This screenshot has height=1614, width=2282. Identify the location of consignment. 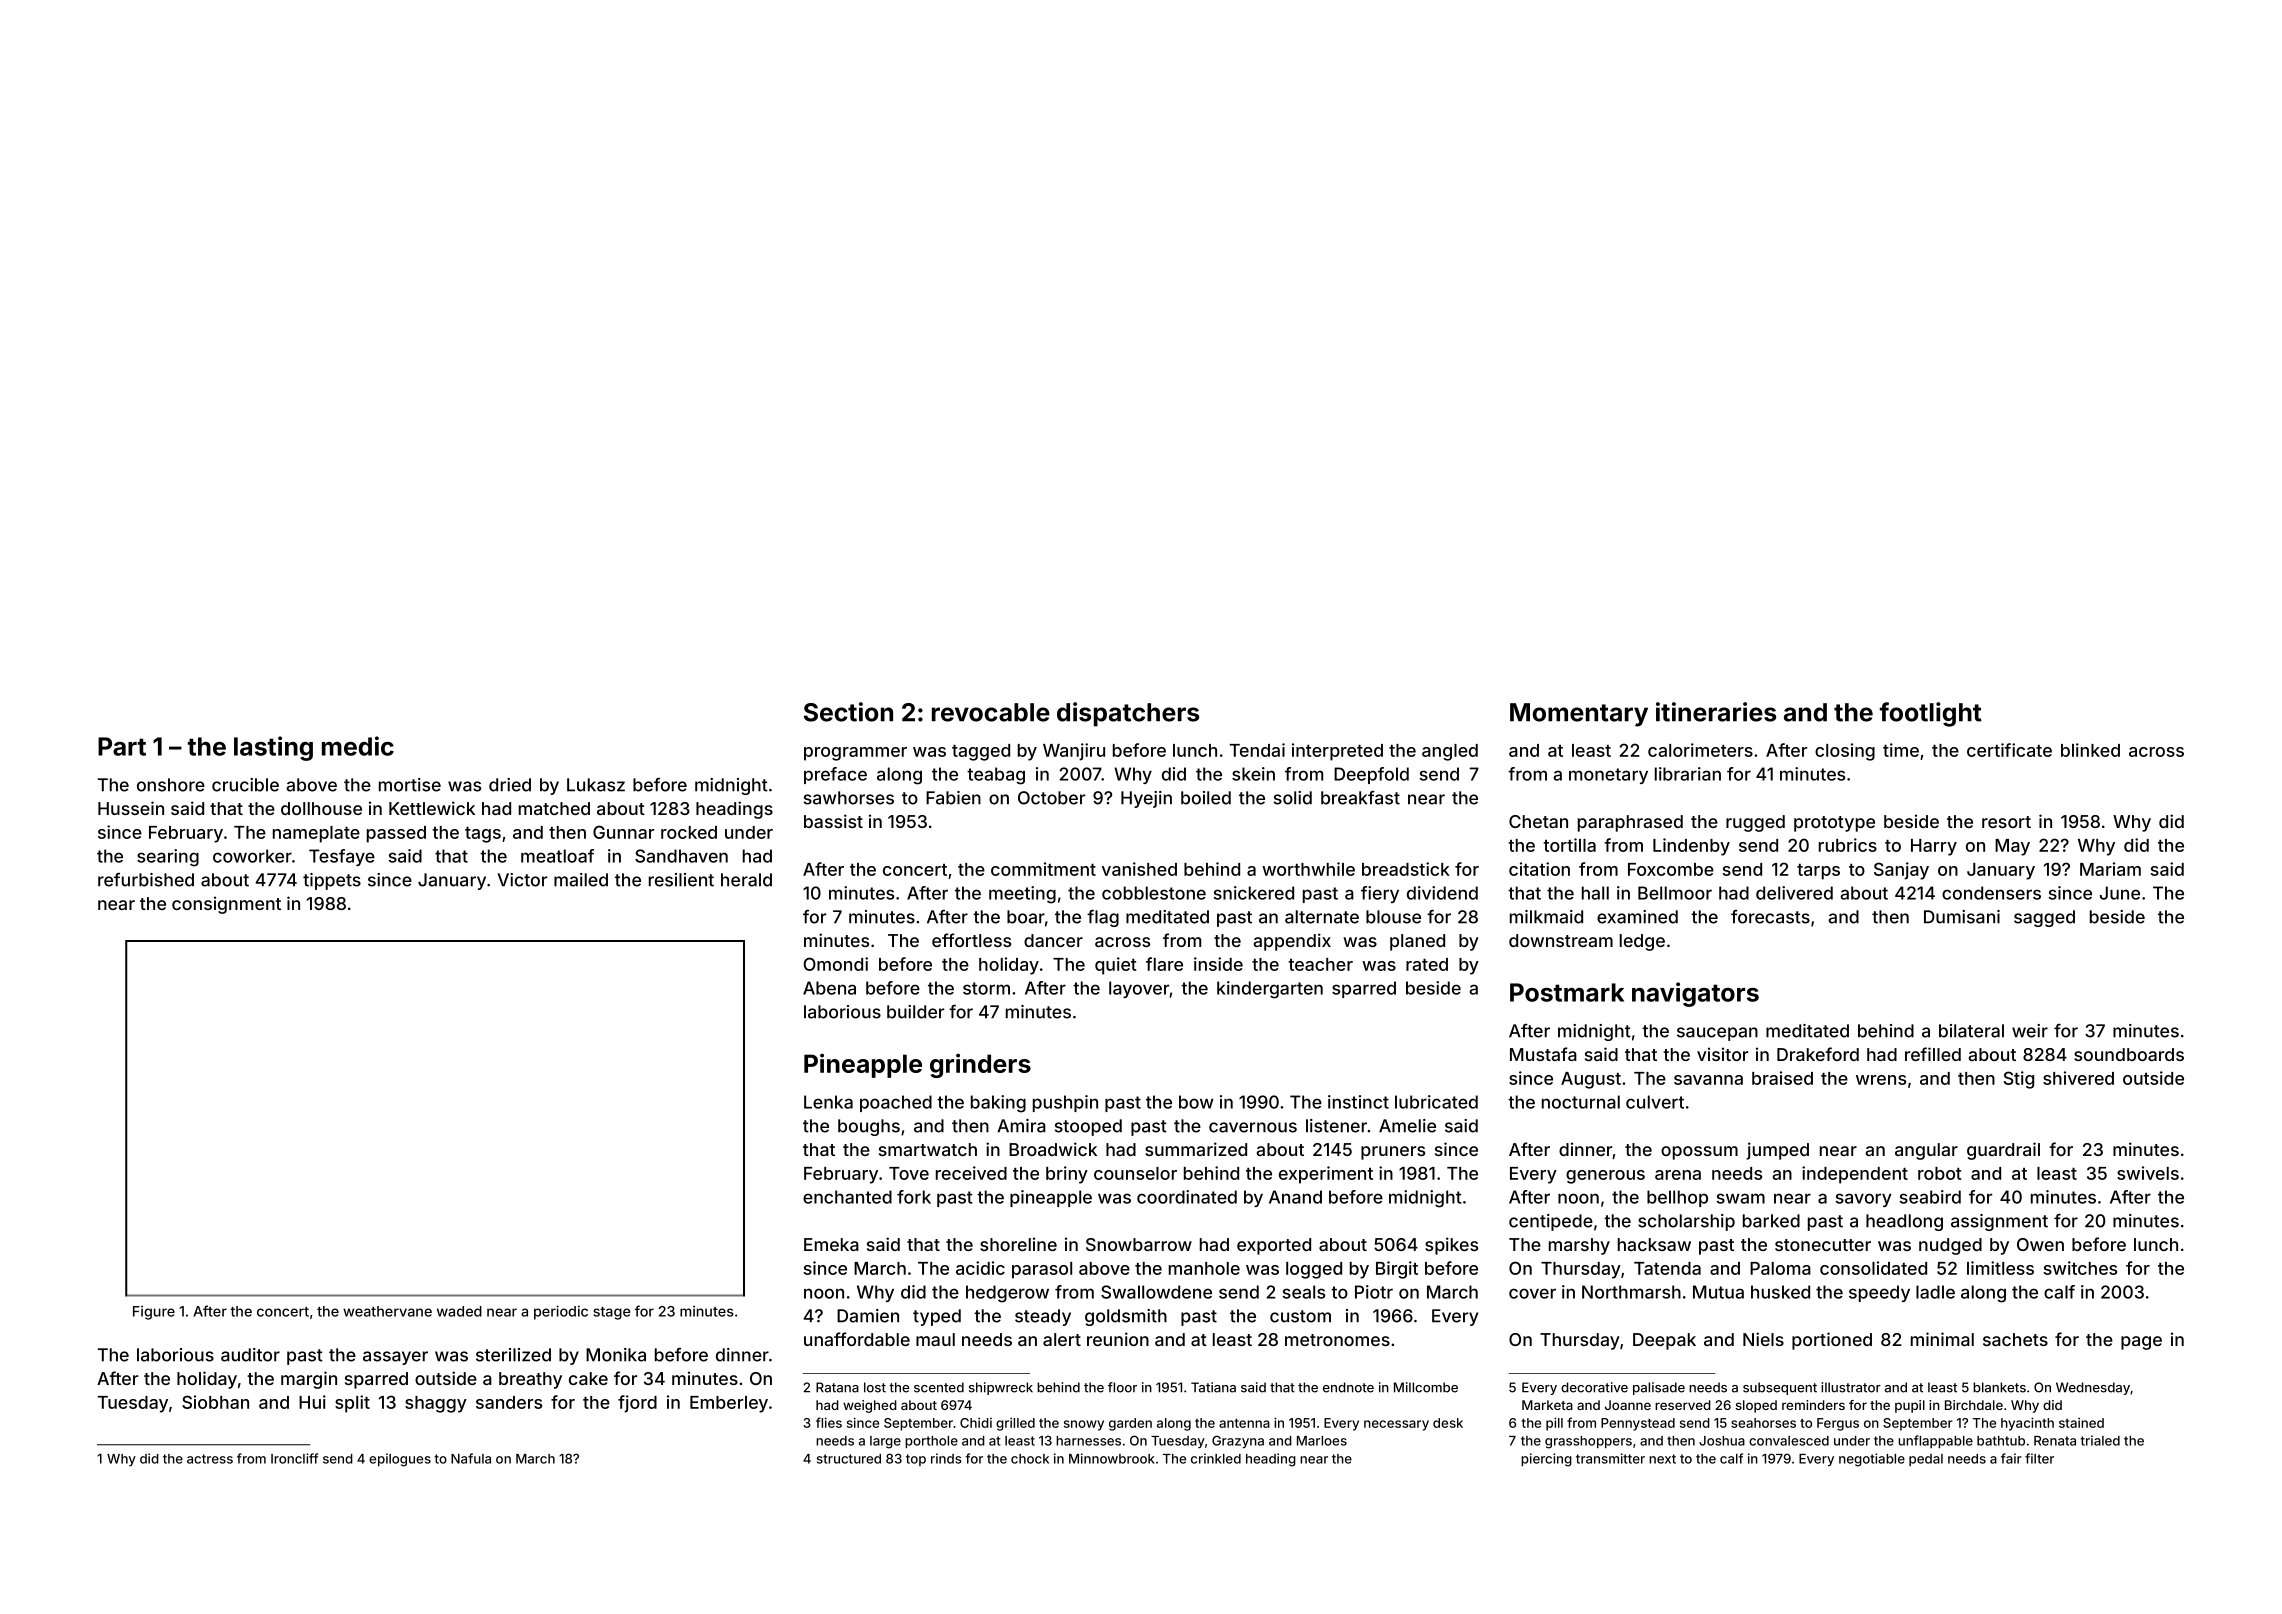
(226, 905).
